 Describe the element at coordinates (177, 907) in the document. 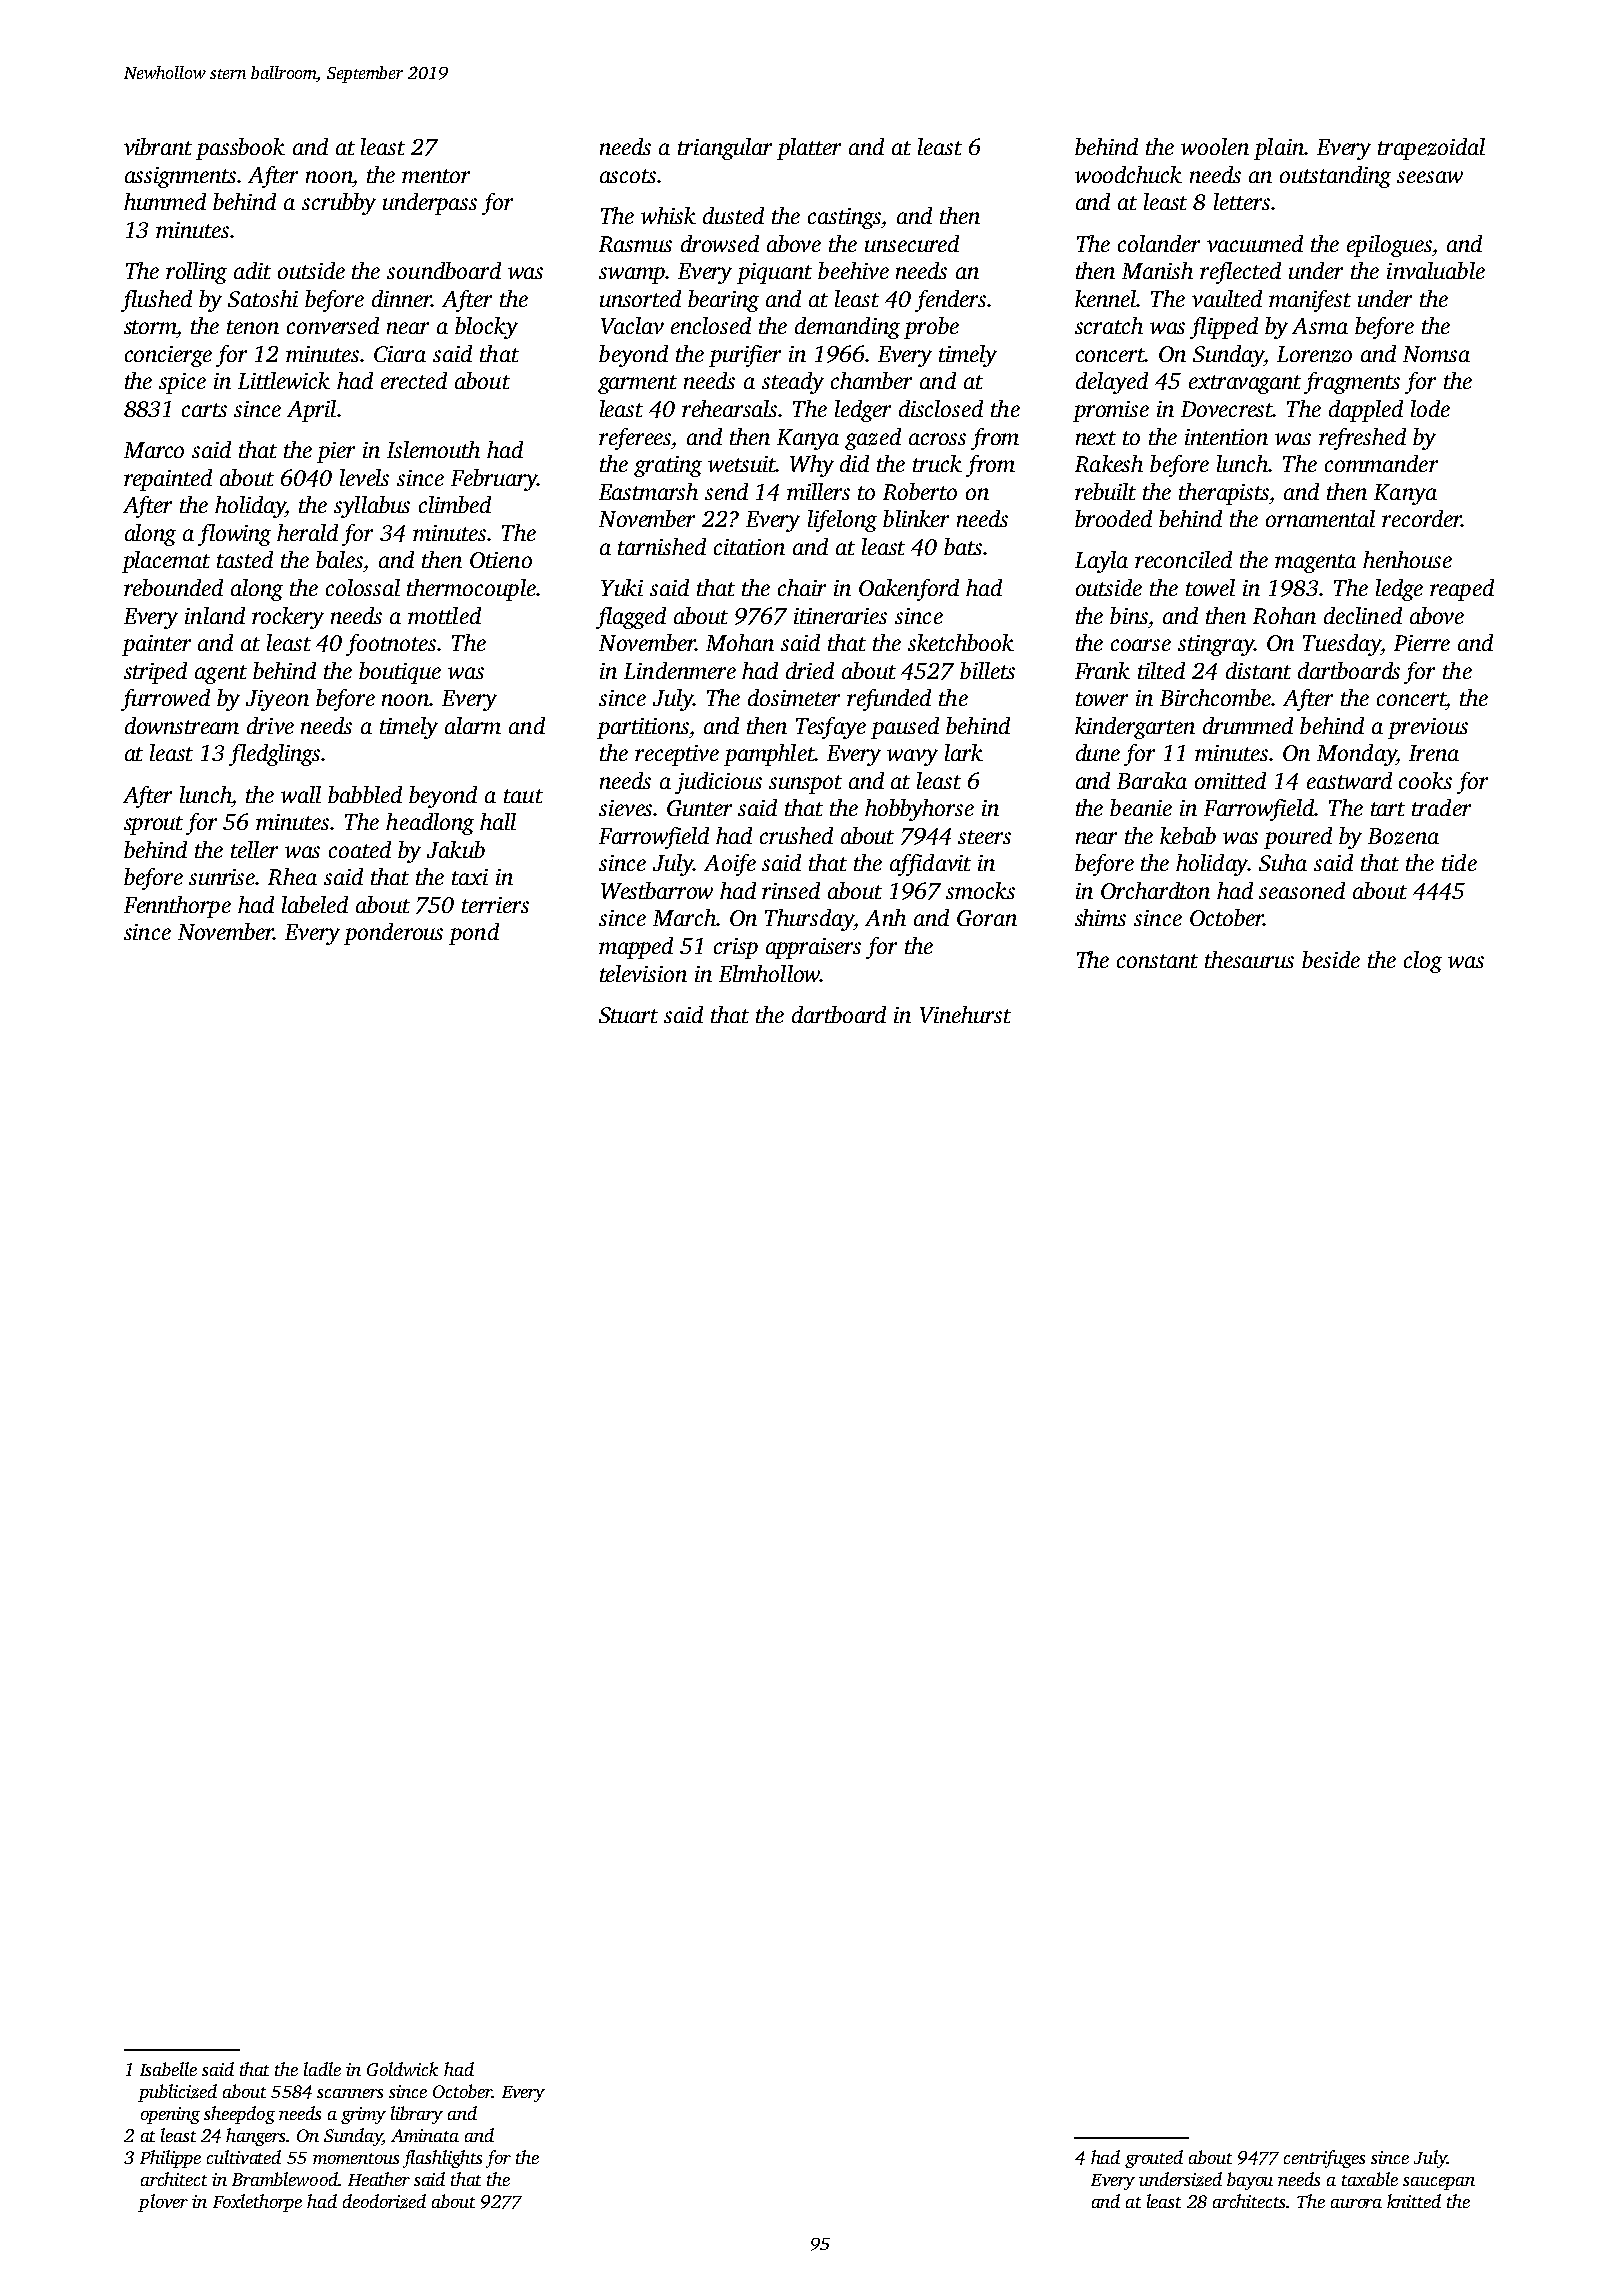

I see `Fennthorpe` at that location.
